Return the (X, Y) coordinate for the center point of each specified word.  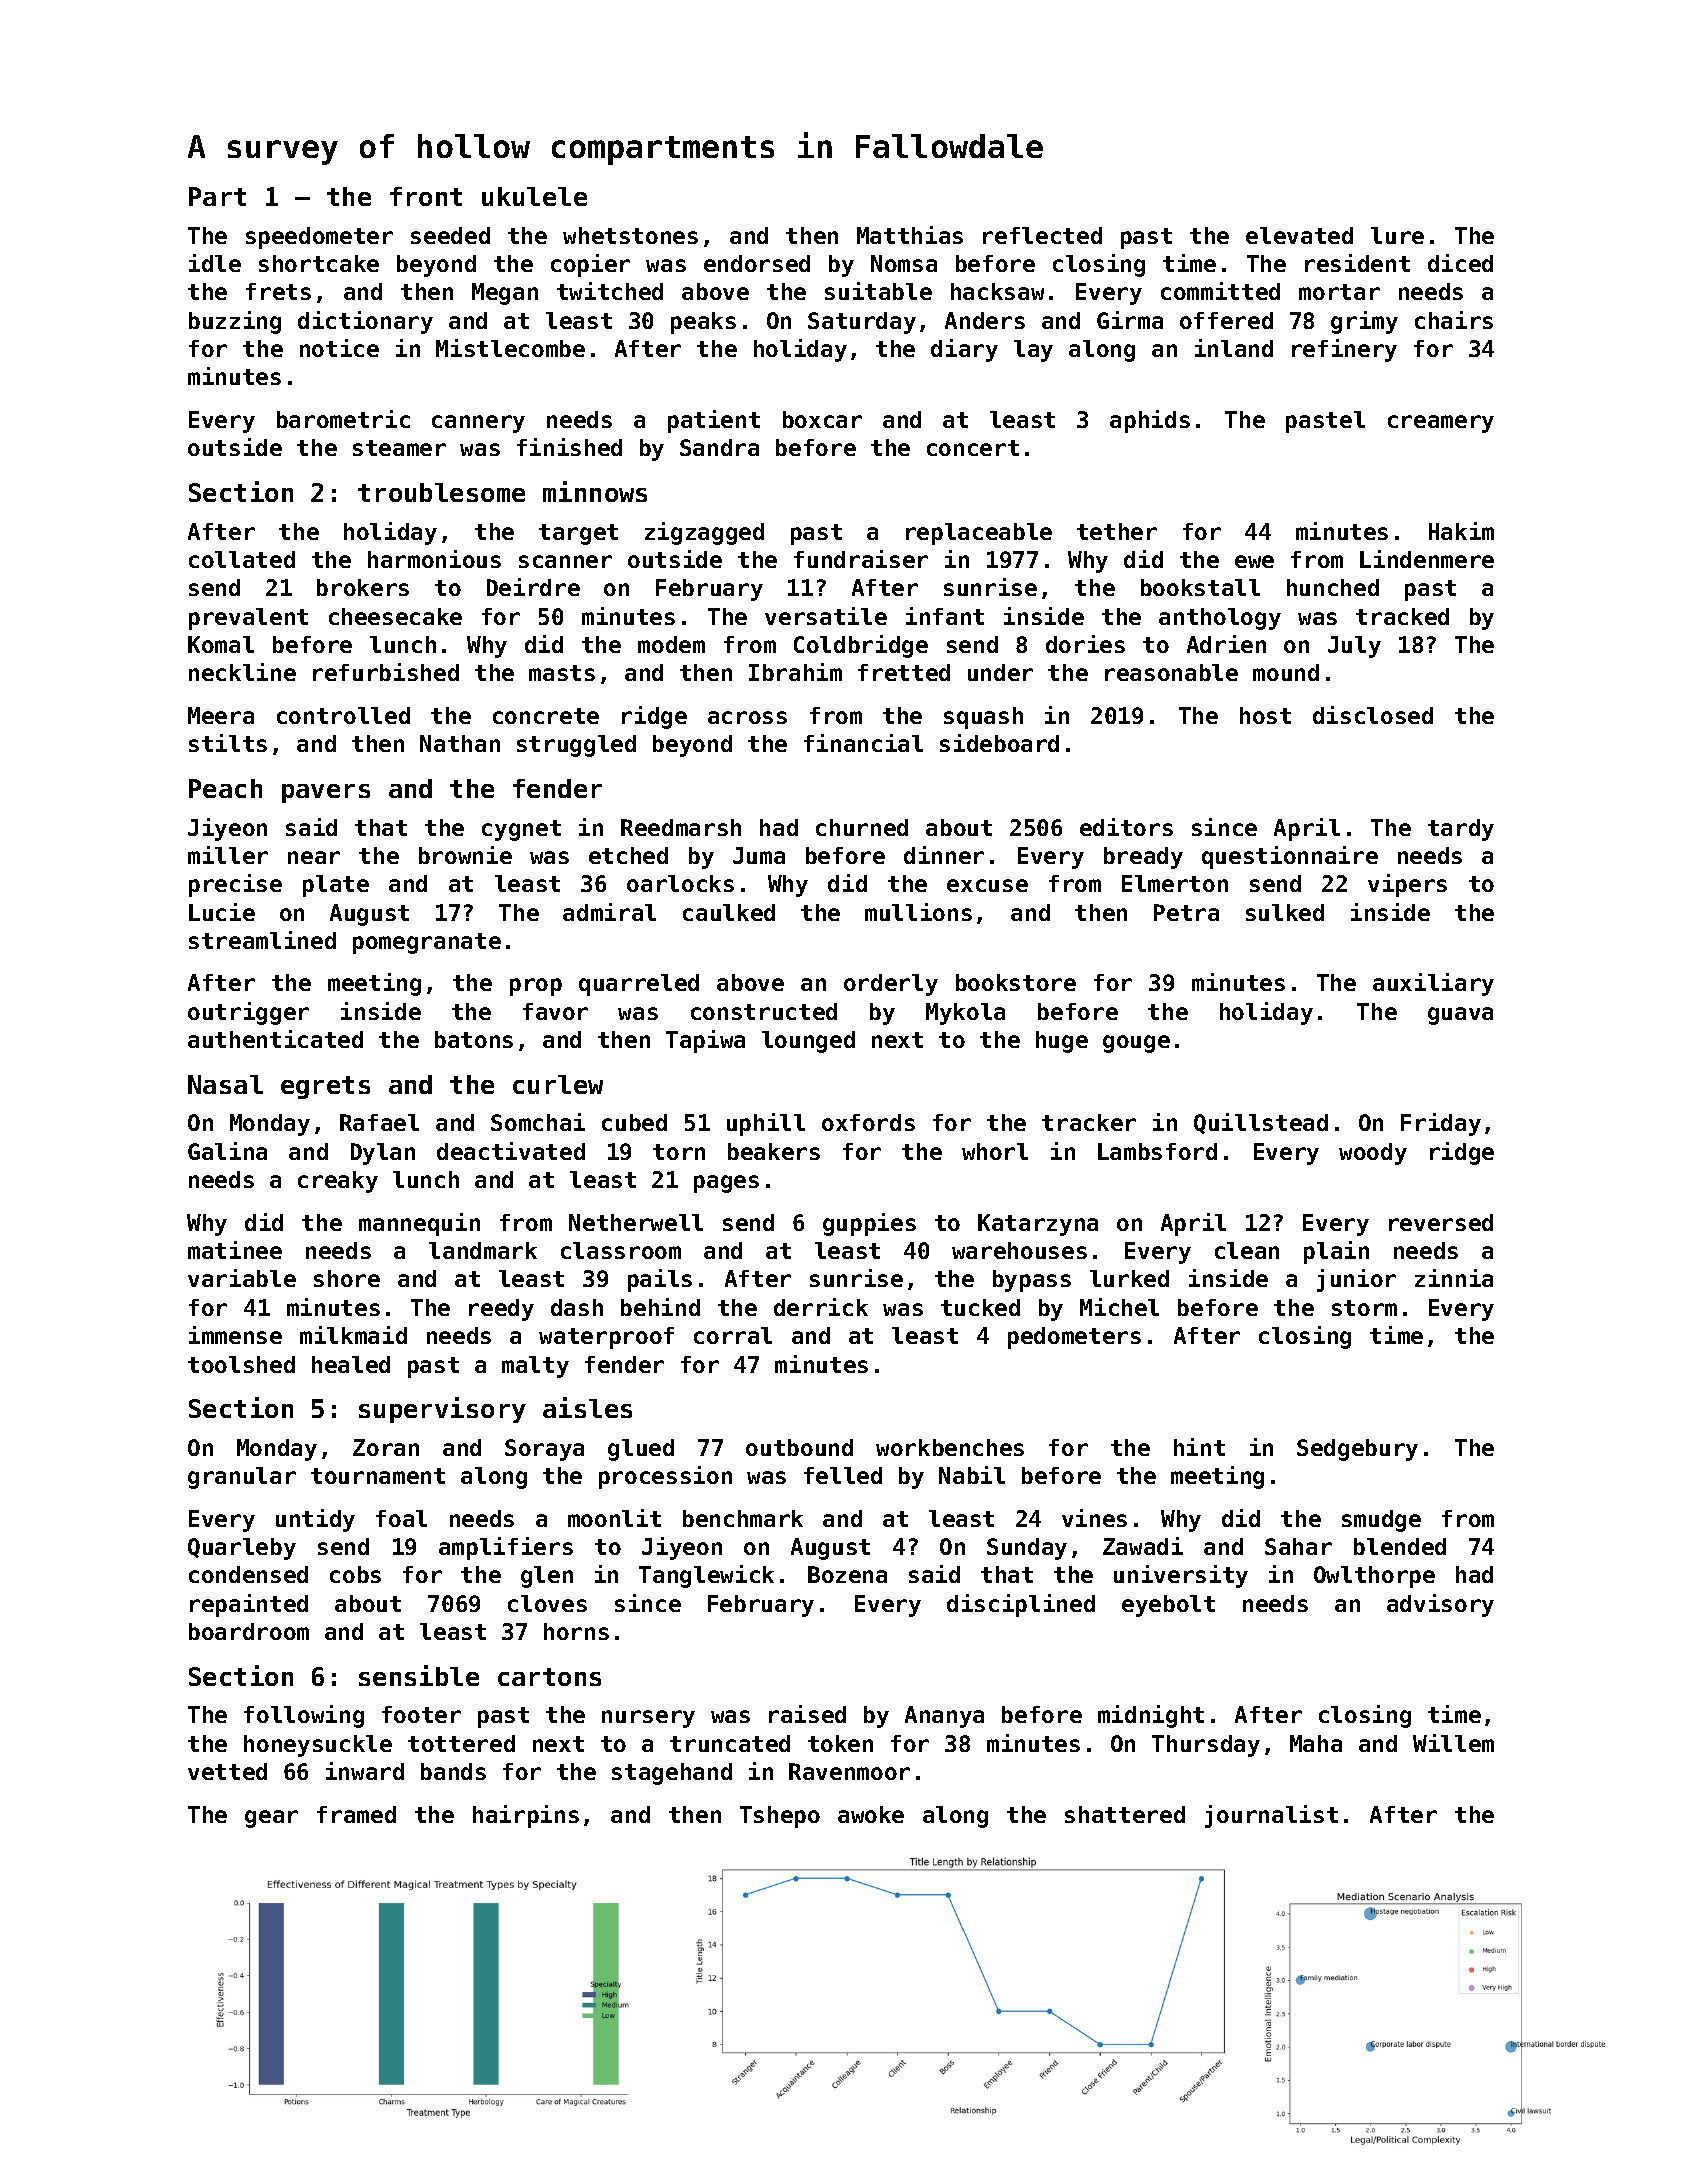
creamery (1441, 424)
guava (1460, 1016)
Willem (1453, 1743)
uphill (766, 1124)
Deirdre (533, 587)
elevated (1299, 235)
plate (336, 886)
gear (271, 1819)
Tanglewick (706, 1576)
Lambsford (1157, 1151)
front (426, 196)
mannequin (419, 1224)
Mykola (965, 1014)
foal (401, 1518)
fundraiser (861, 559)
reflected (1042, 235)
